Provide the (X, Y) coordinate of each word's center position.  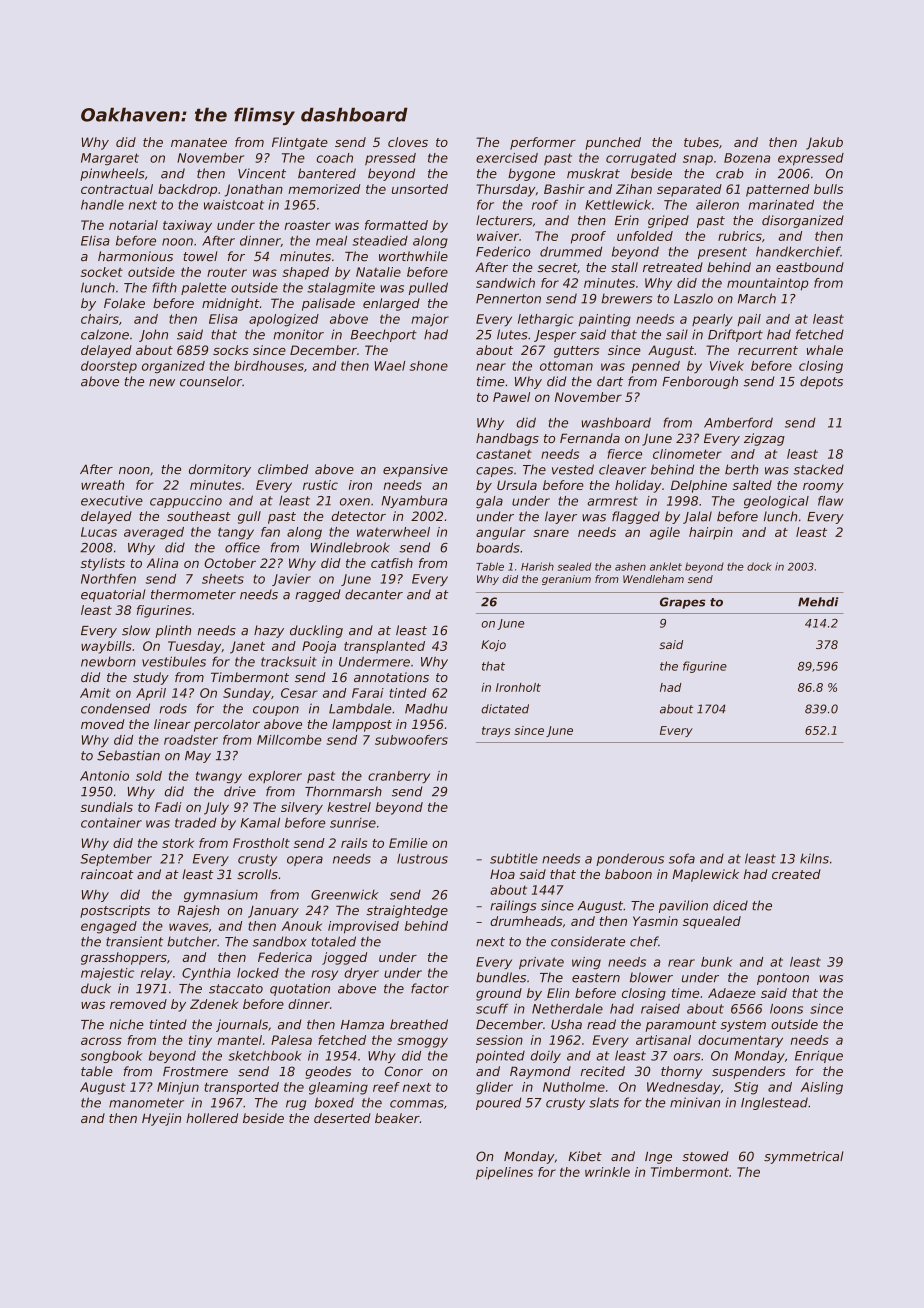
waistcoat (234, 205)
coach (335, 158)
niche (127, 1024)
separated (689, 190)
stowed (705, 1156)
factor (430, 988)
